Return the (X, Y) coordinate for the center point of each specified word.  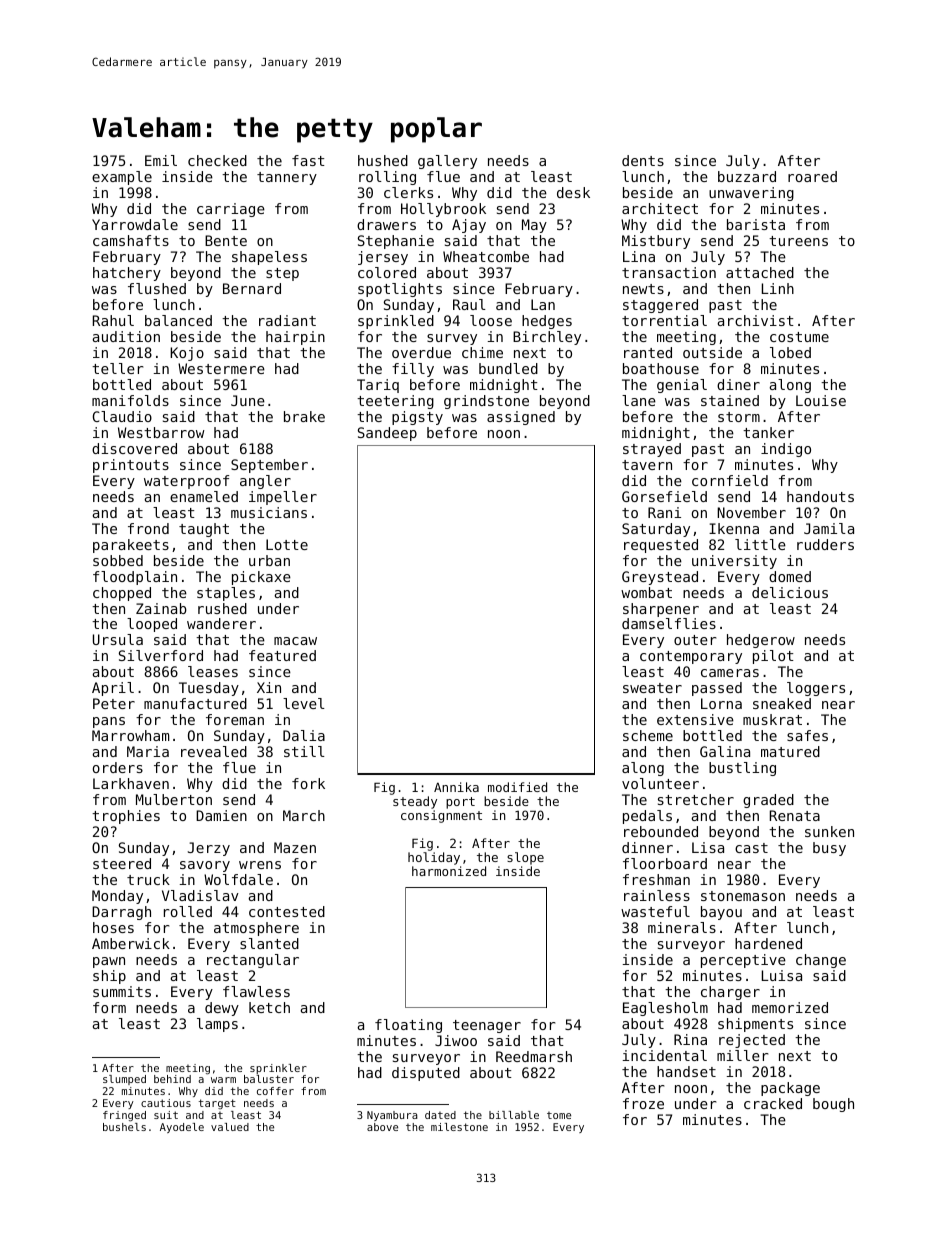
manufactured (195, 703)
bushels (124, 1127)
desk (573, 192)
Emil (161, 160)
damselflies (669, 623)
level (304, 703)
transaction (669, 272)
